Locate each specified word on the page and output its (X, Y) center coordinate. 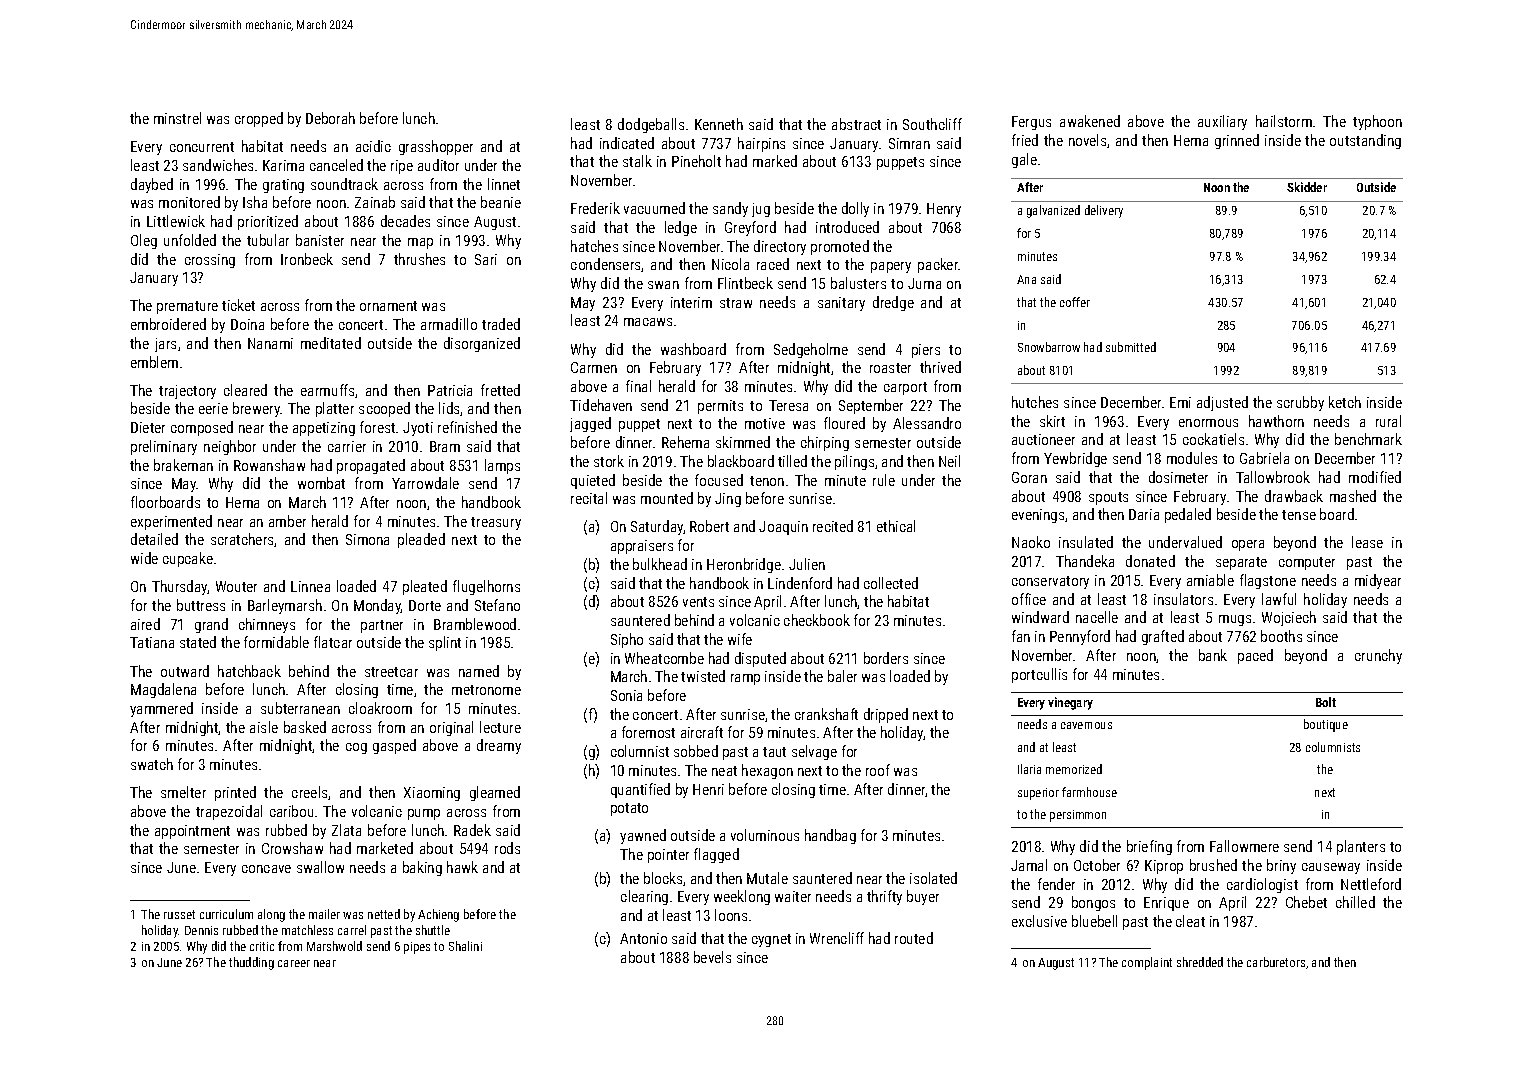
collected (891, 583)
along (271, 915)
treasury (496, 523)
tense (1299, 515)
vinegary (1070, 703)
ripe (402, 167)
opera (1248, 545)
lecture (500, 727)
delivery (1104, 211)
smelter (183, 792)
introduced (847, 227)
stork (609, 461)
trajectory (187, 392)
